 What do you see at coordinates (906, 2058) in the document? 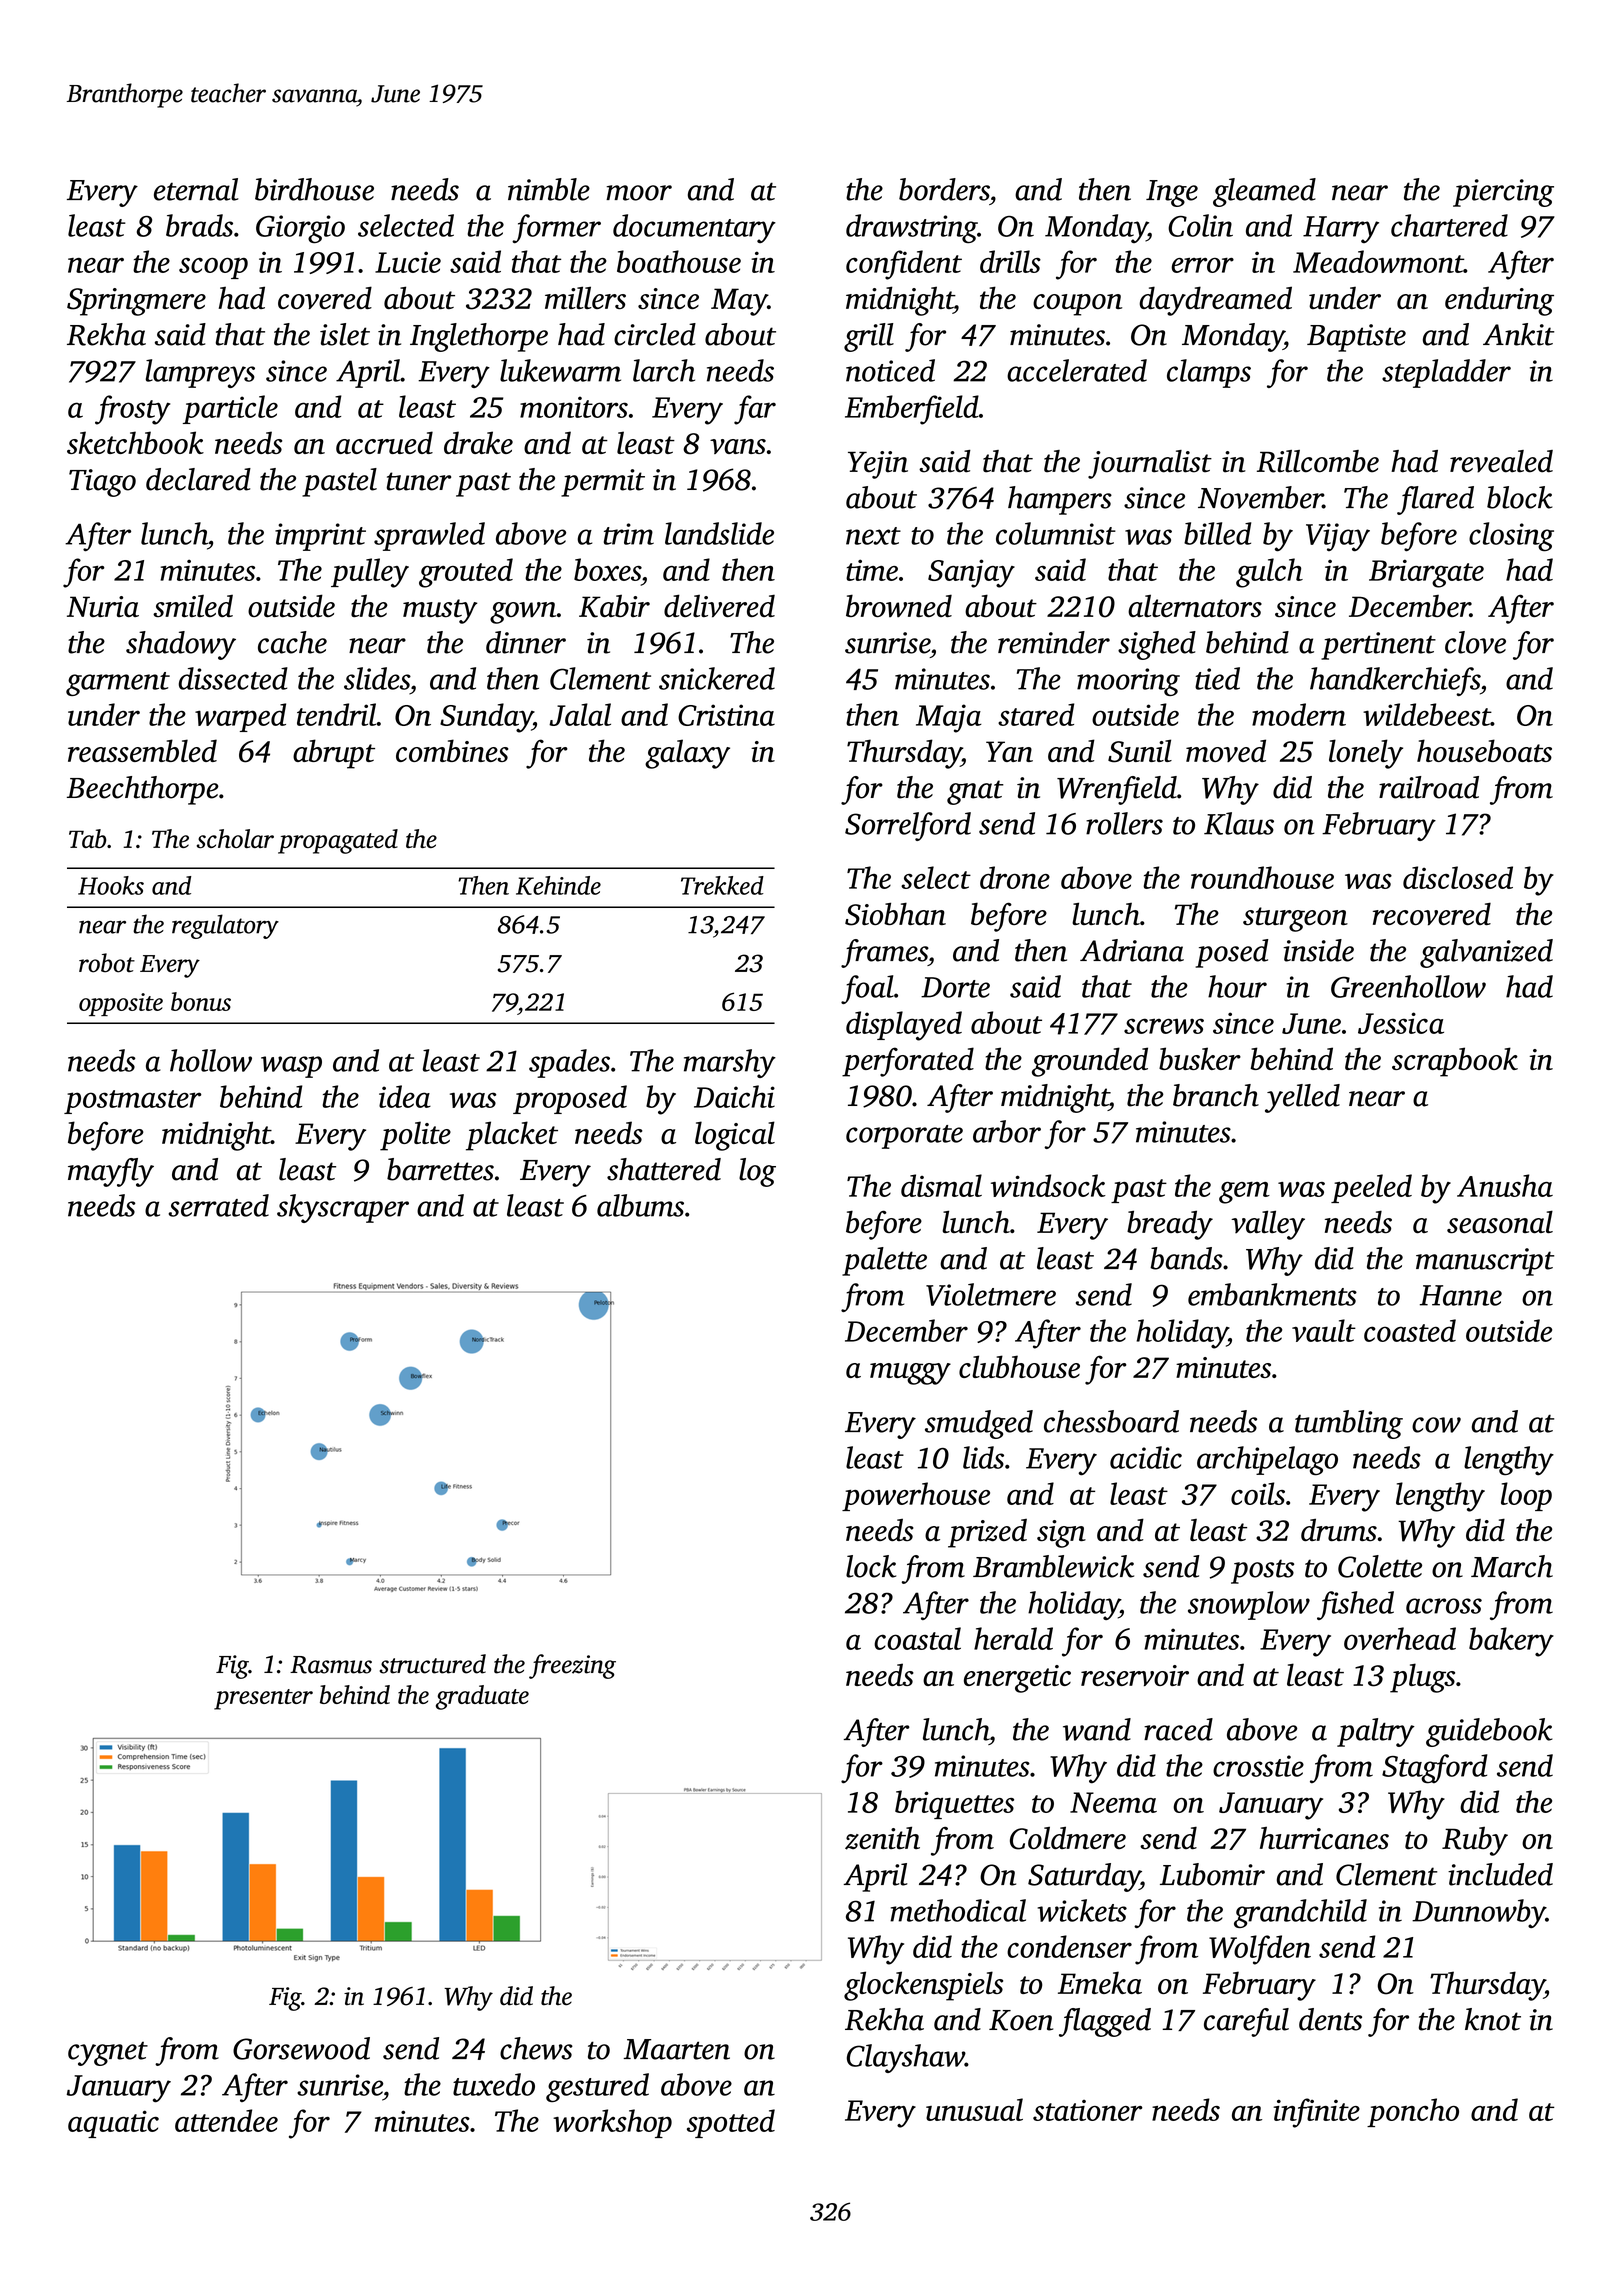
I see `Clayshaw` at bounding box center [906, 2058].
